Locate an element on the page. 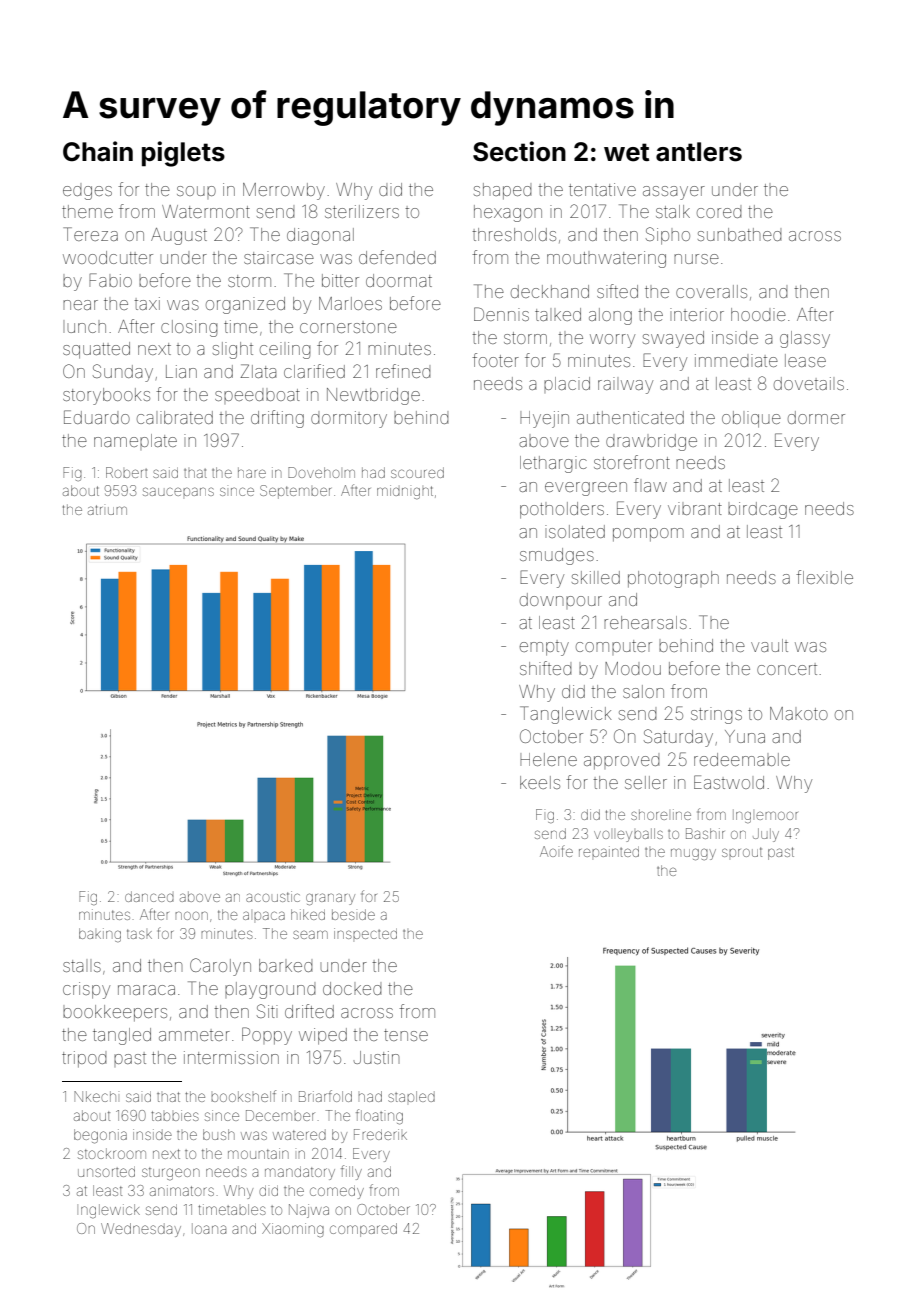 The width and height of the image is (924, 1308). antlers is located at coordinates (699, 152).
